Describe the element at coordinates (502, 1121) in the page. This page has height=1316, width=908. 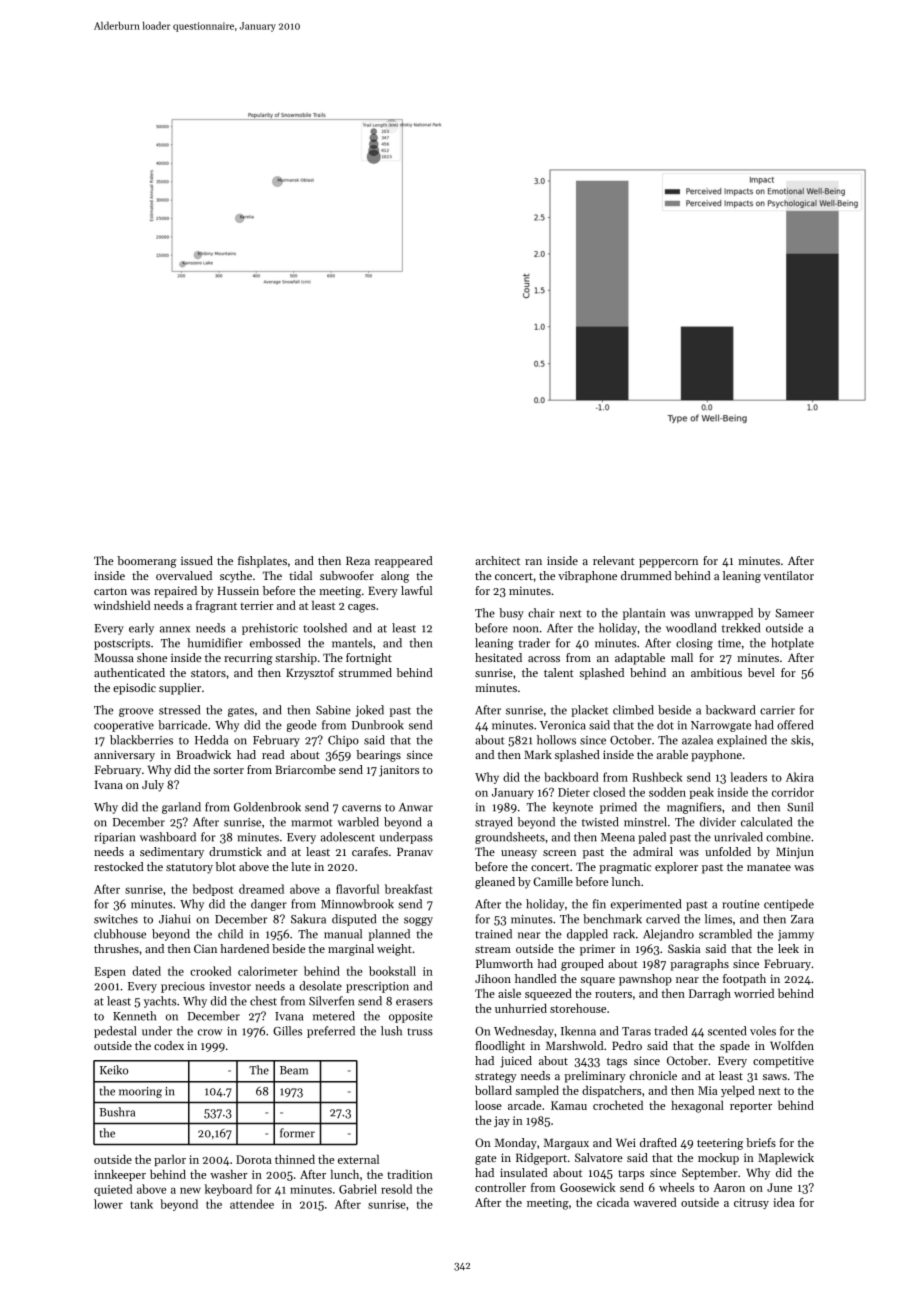
I see `jay` at that location.
